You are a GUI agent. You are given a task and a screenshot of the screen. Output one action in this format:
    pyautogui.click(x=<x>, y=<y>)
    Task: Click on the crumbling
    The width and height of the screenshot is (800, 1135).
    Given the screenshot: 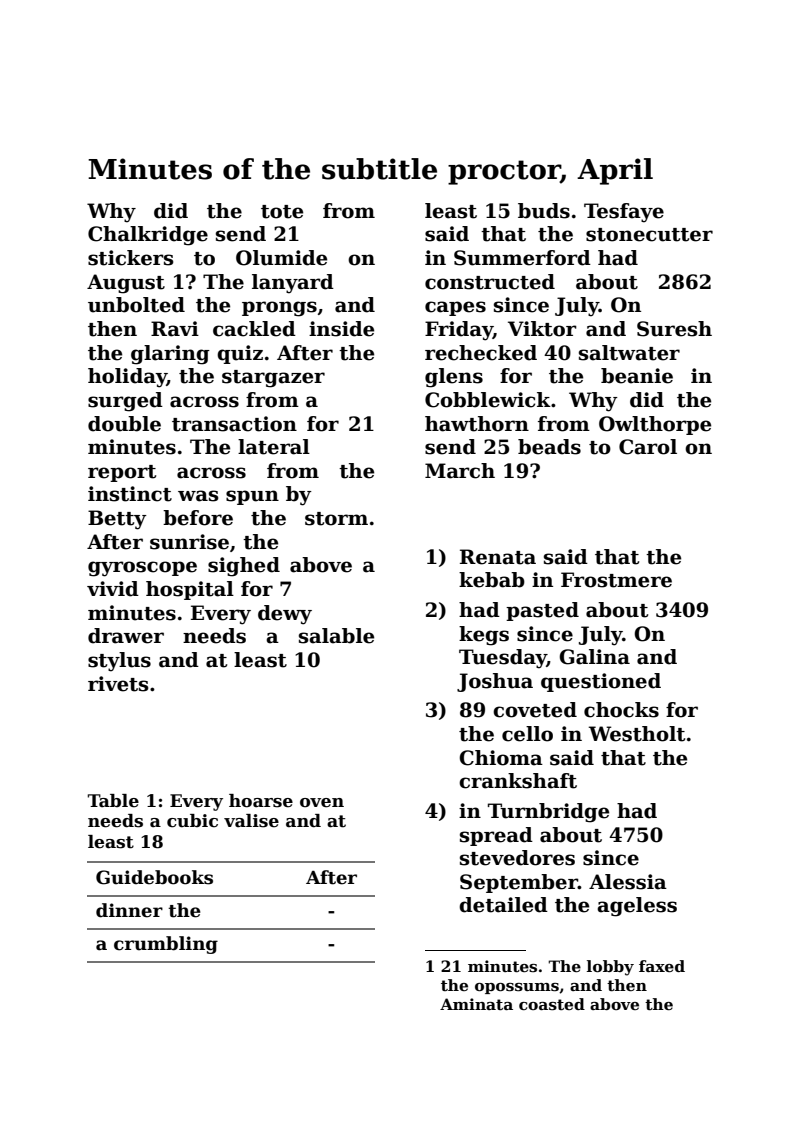 What is the action you would take?
    pyautogui.click(x=166, y=945)
